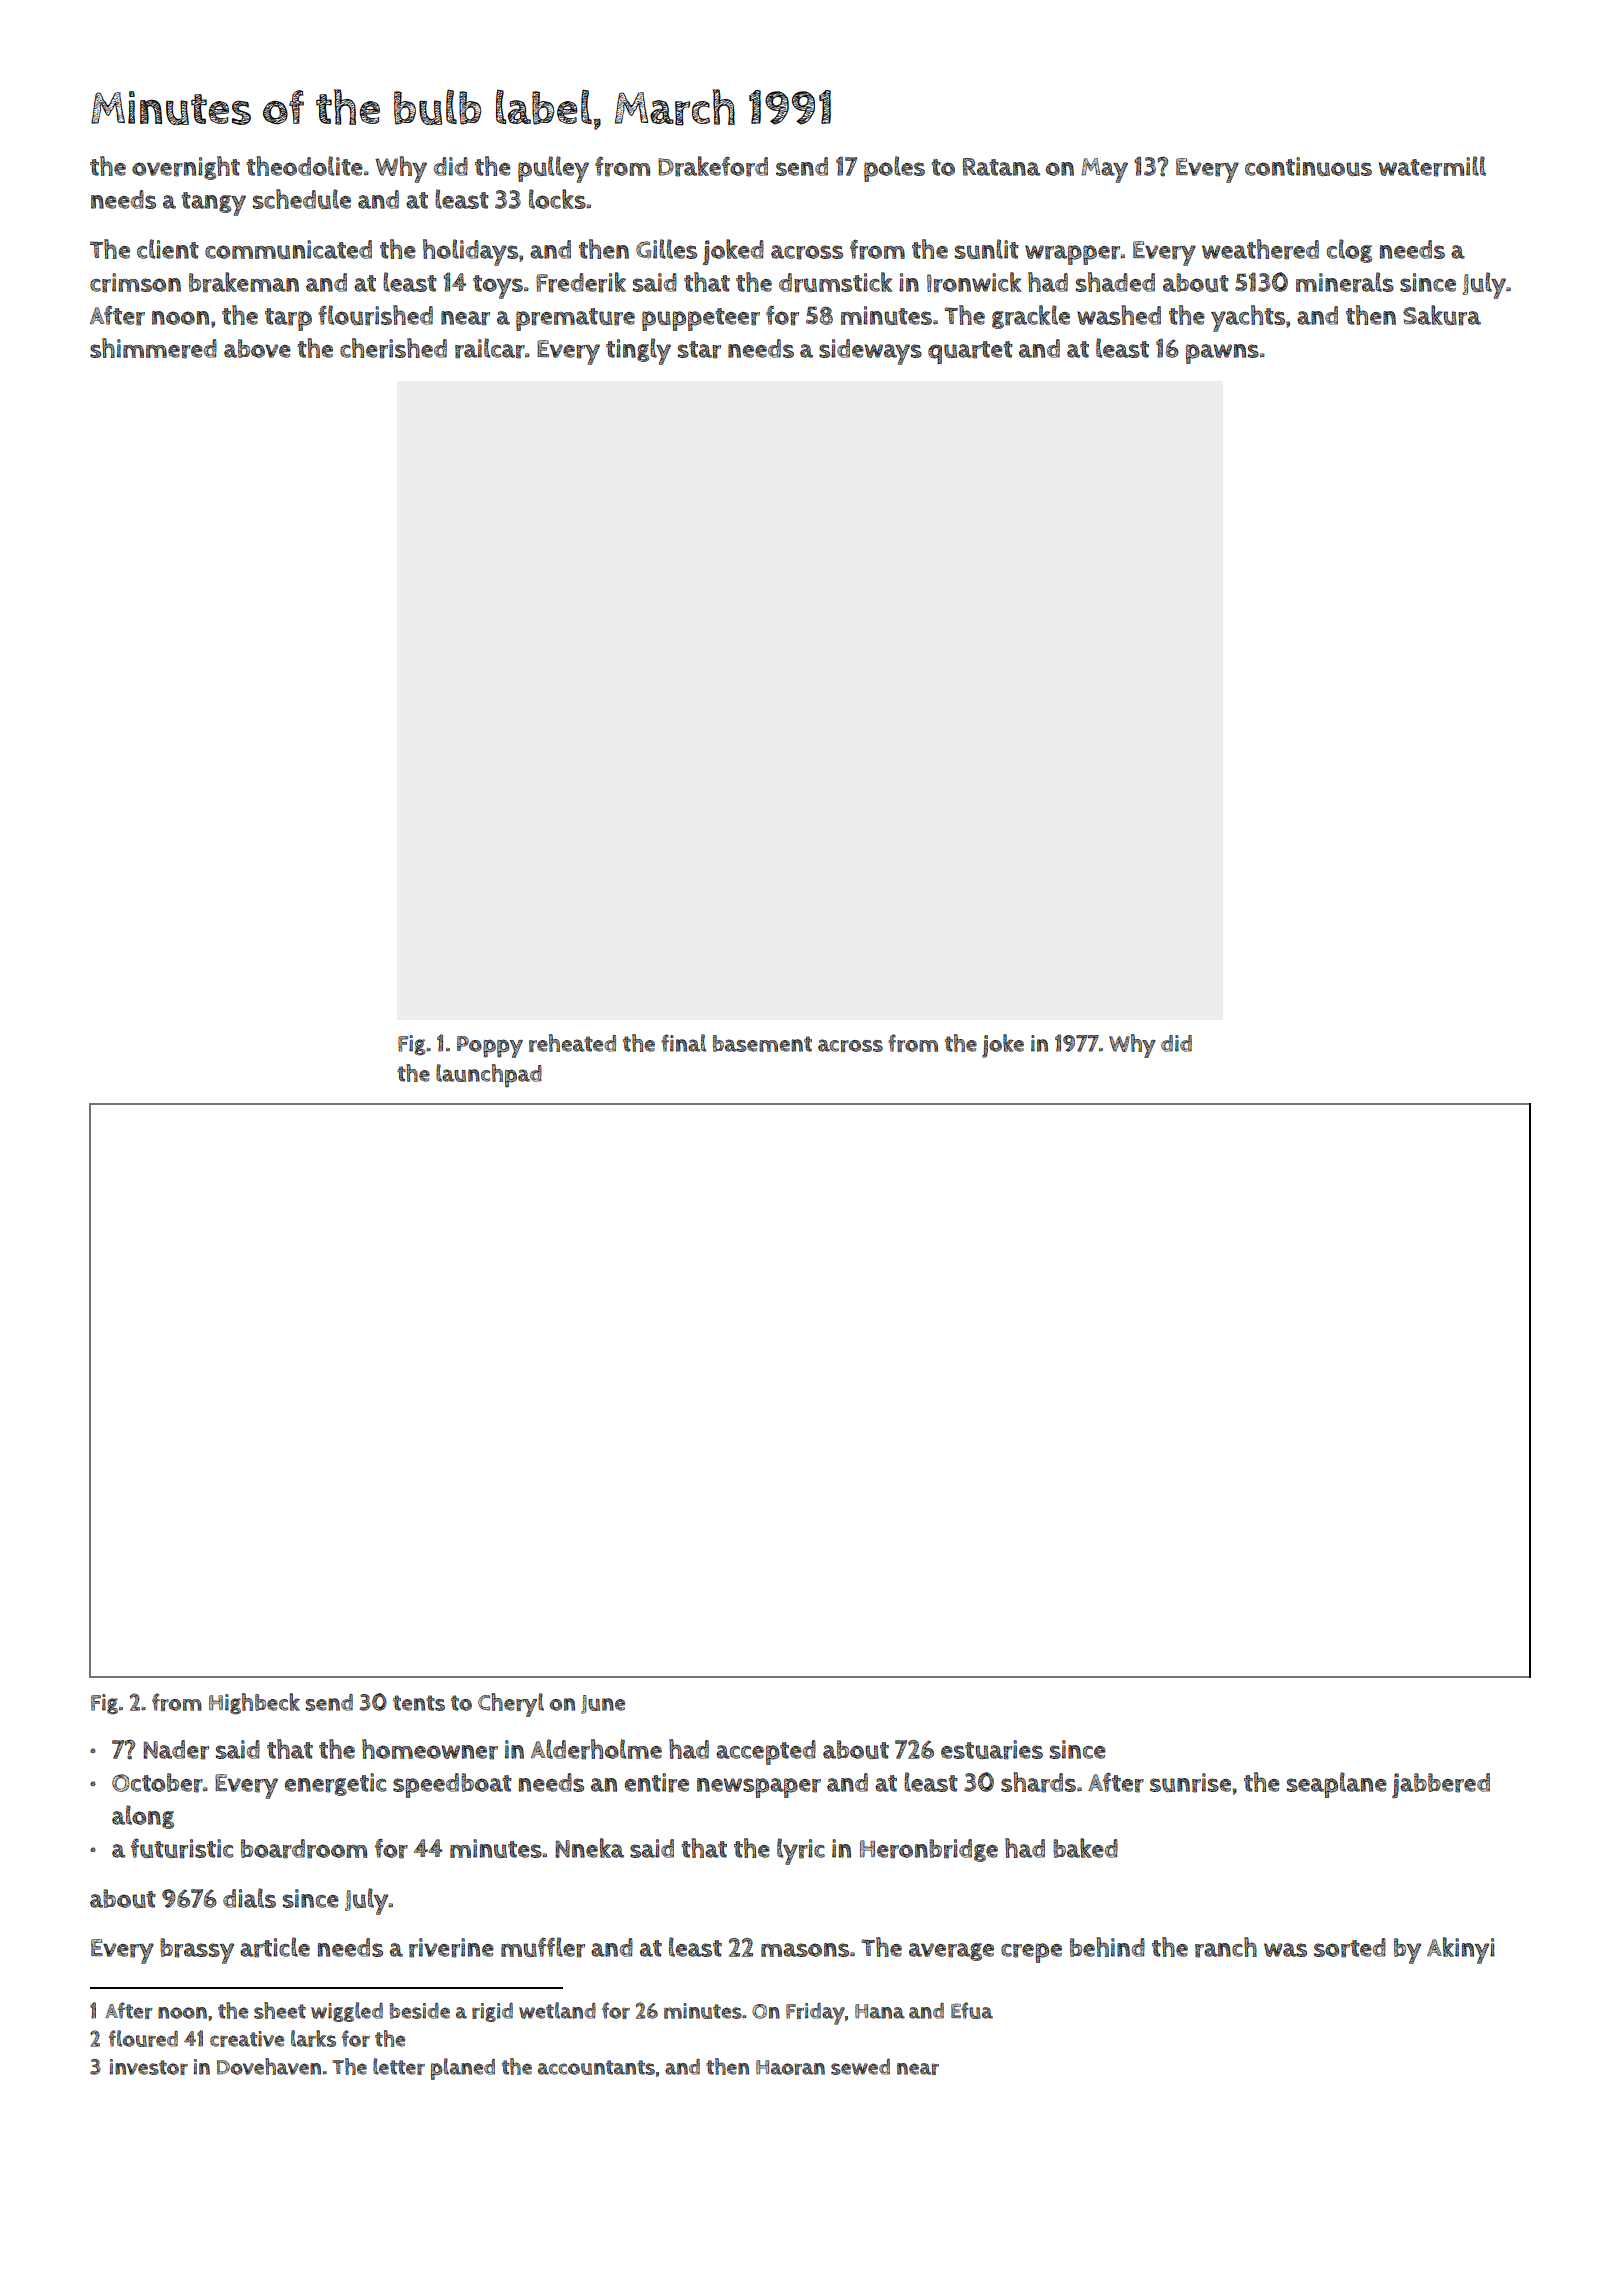  Describe the element at coordinates (186, 168) in the screenshot. I see `overnight` at that location.
